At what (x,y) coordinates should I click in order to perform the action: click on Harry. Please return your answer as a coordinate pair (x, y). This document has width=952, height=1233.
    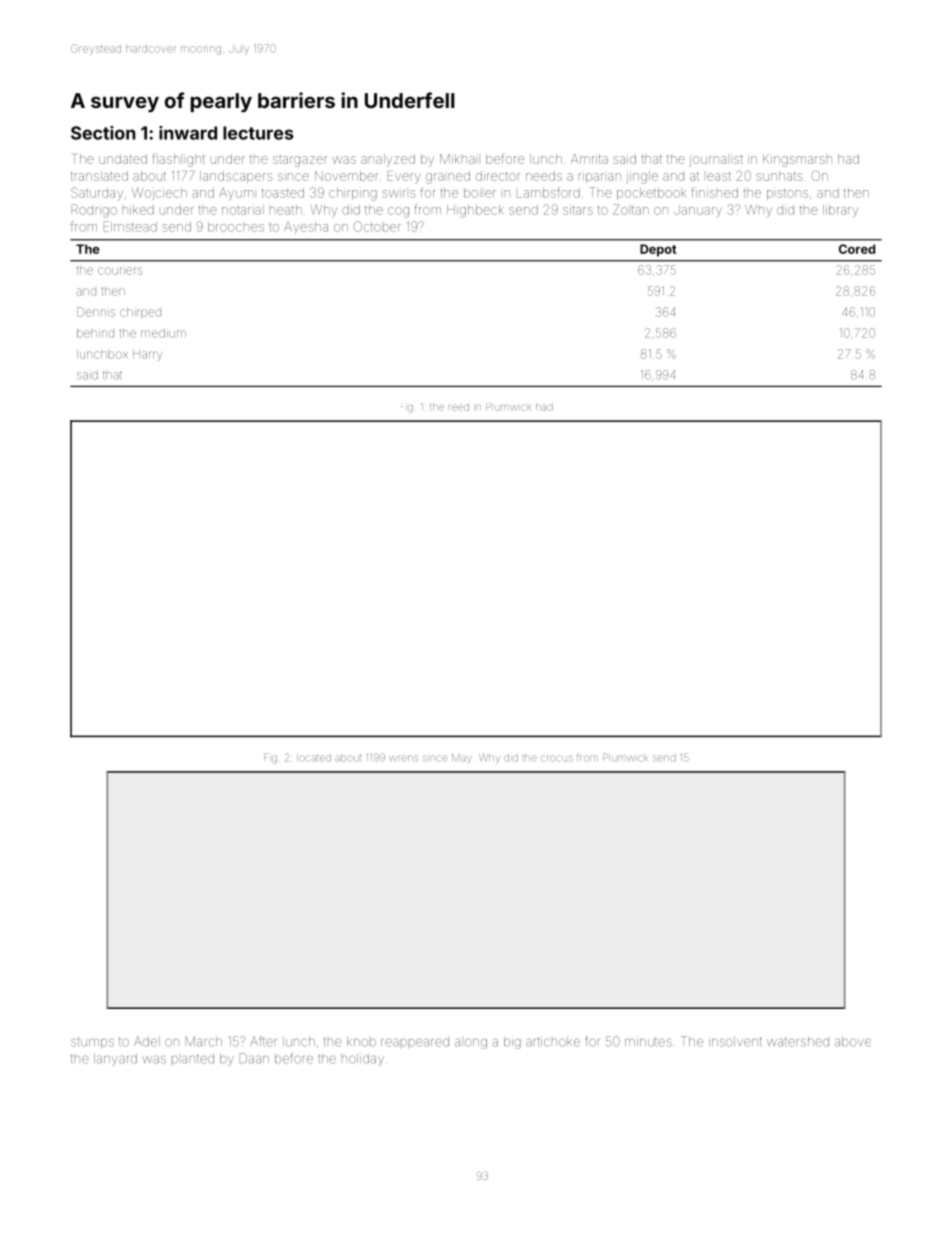
    Looking at the image, I should click on (147, 355).
